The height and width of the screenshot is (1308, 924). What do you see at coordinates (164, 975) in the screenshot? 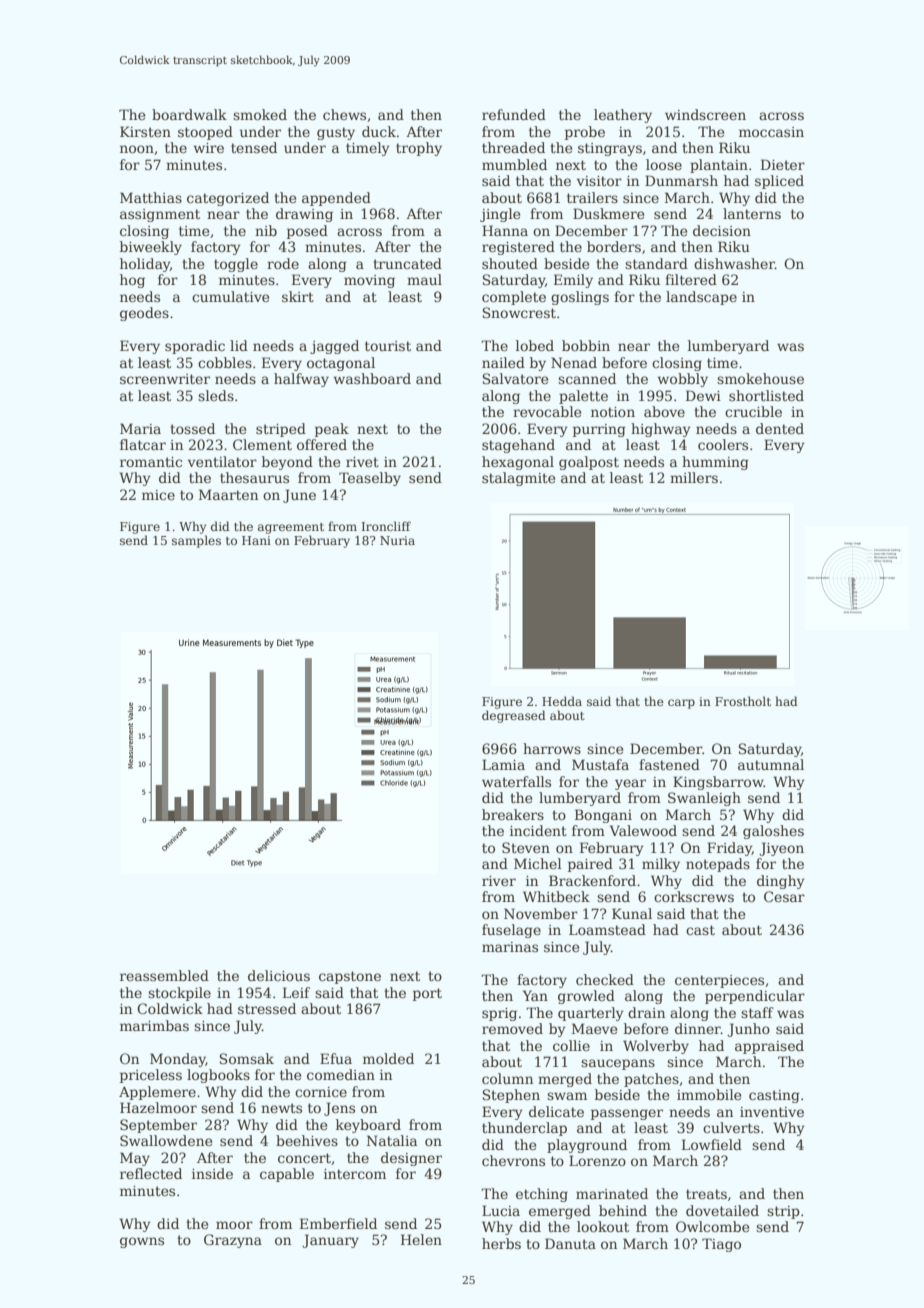
I see `reassembled` at bounding box center [164, 975].
